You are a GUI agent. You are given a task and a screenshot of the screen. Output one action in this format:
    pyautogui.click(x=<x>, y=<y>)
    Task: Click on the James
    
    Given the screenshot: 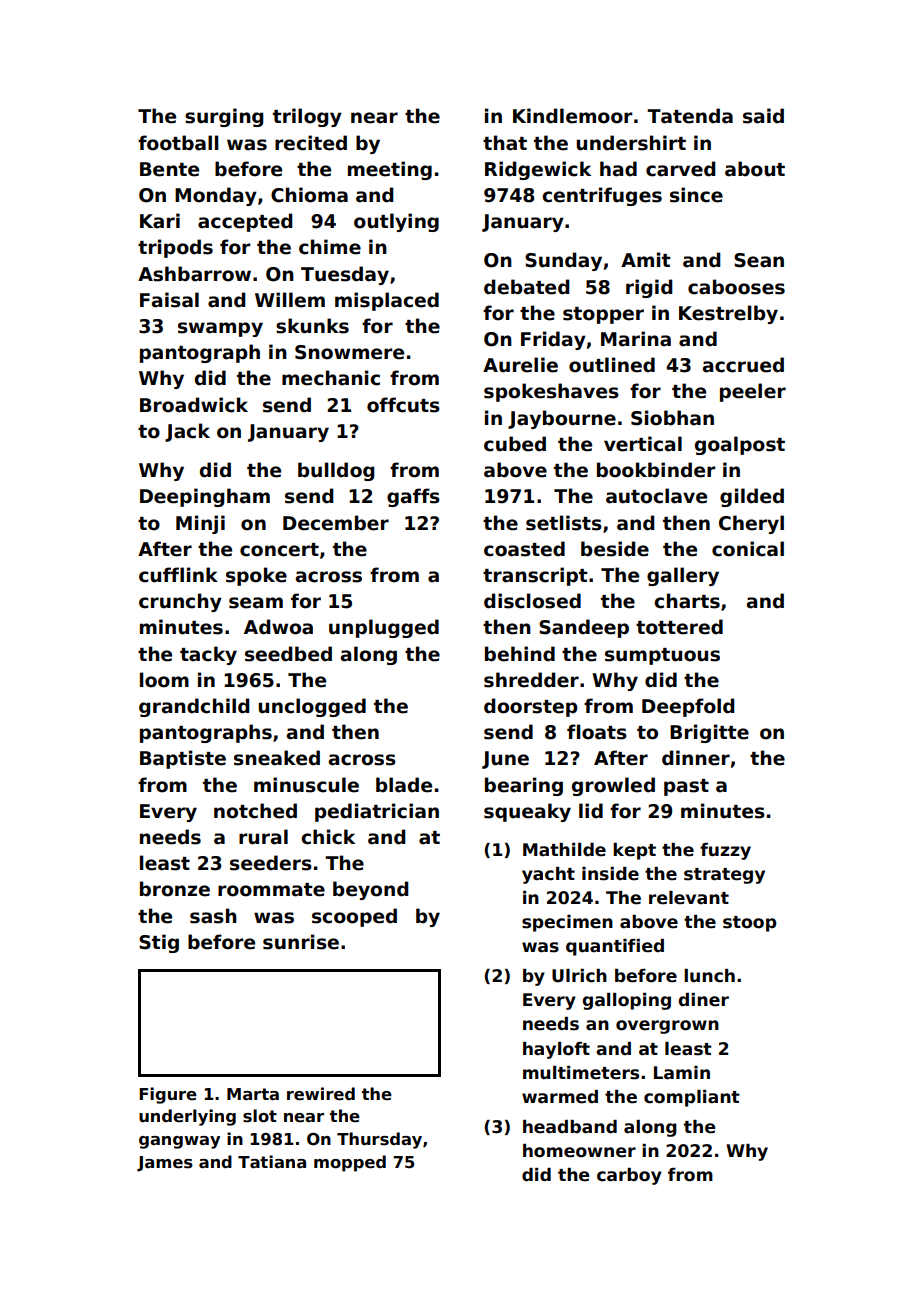 What is the action you would take?
    pyautogui.click(x=165, y=1164)
